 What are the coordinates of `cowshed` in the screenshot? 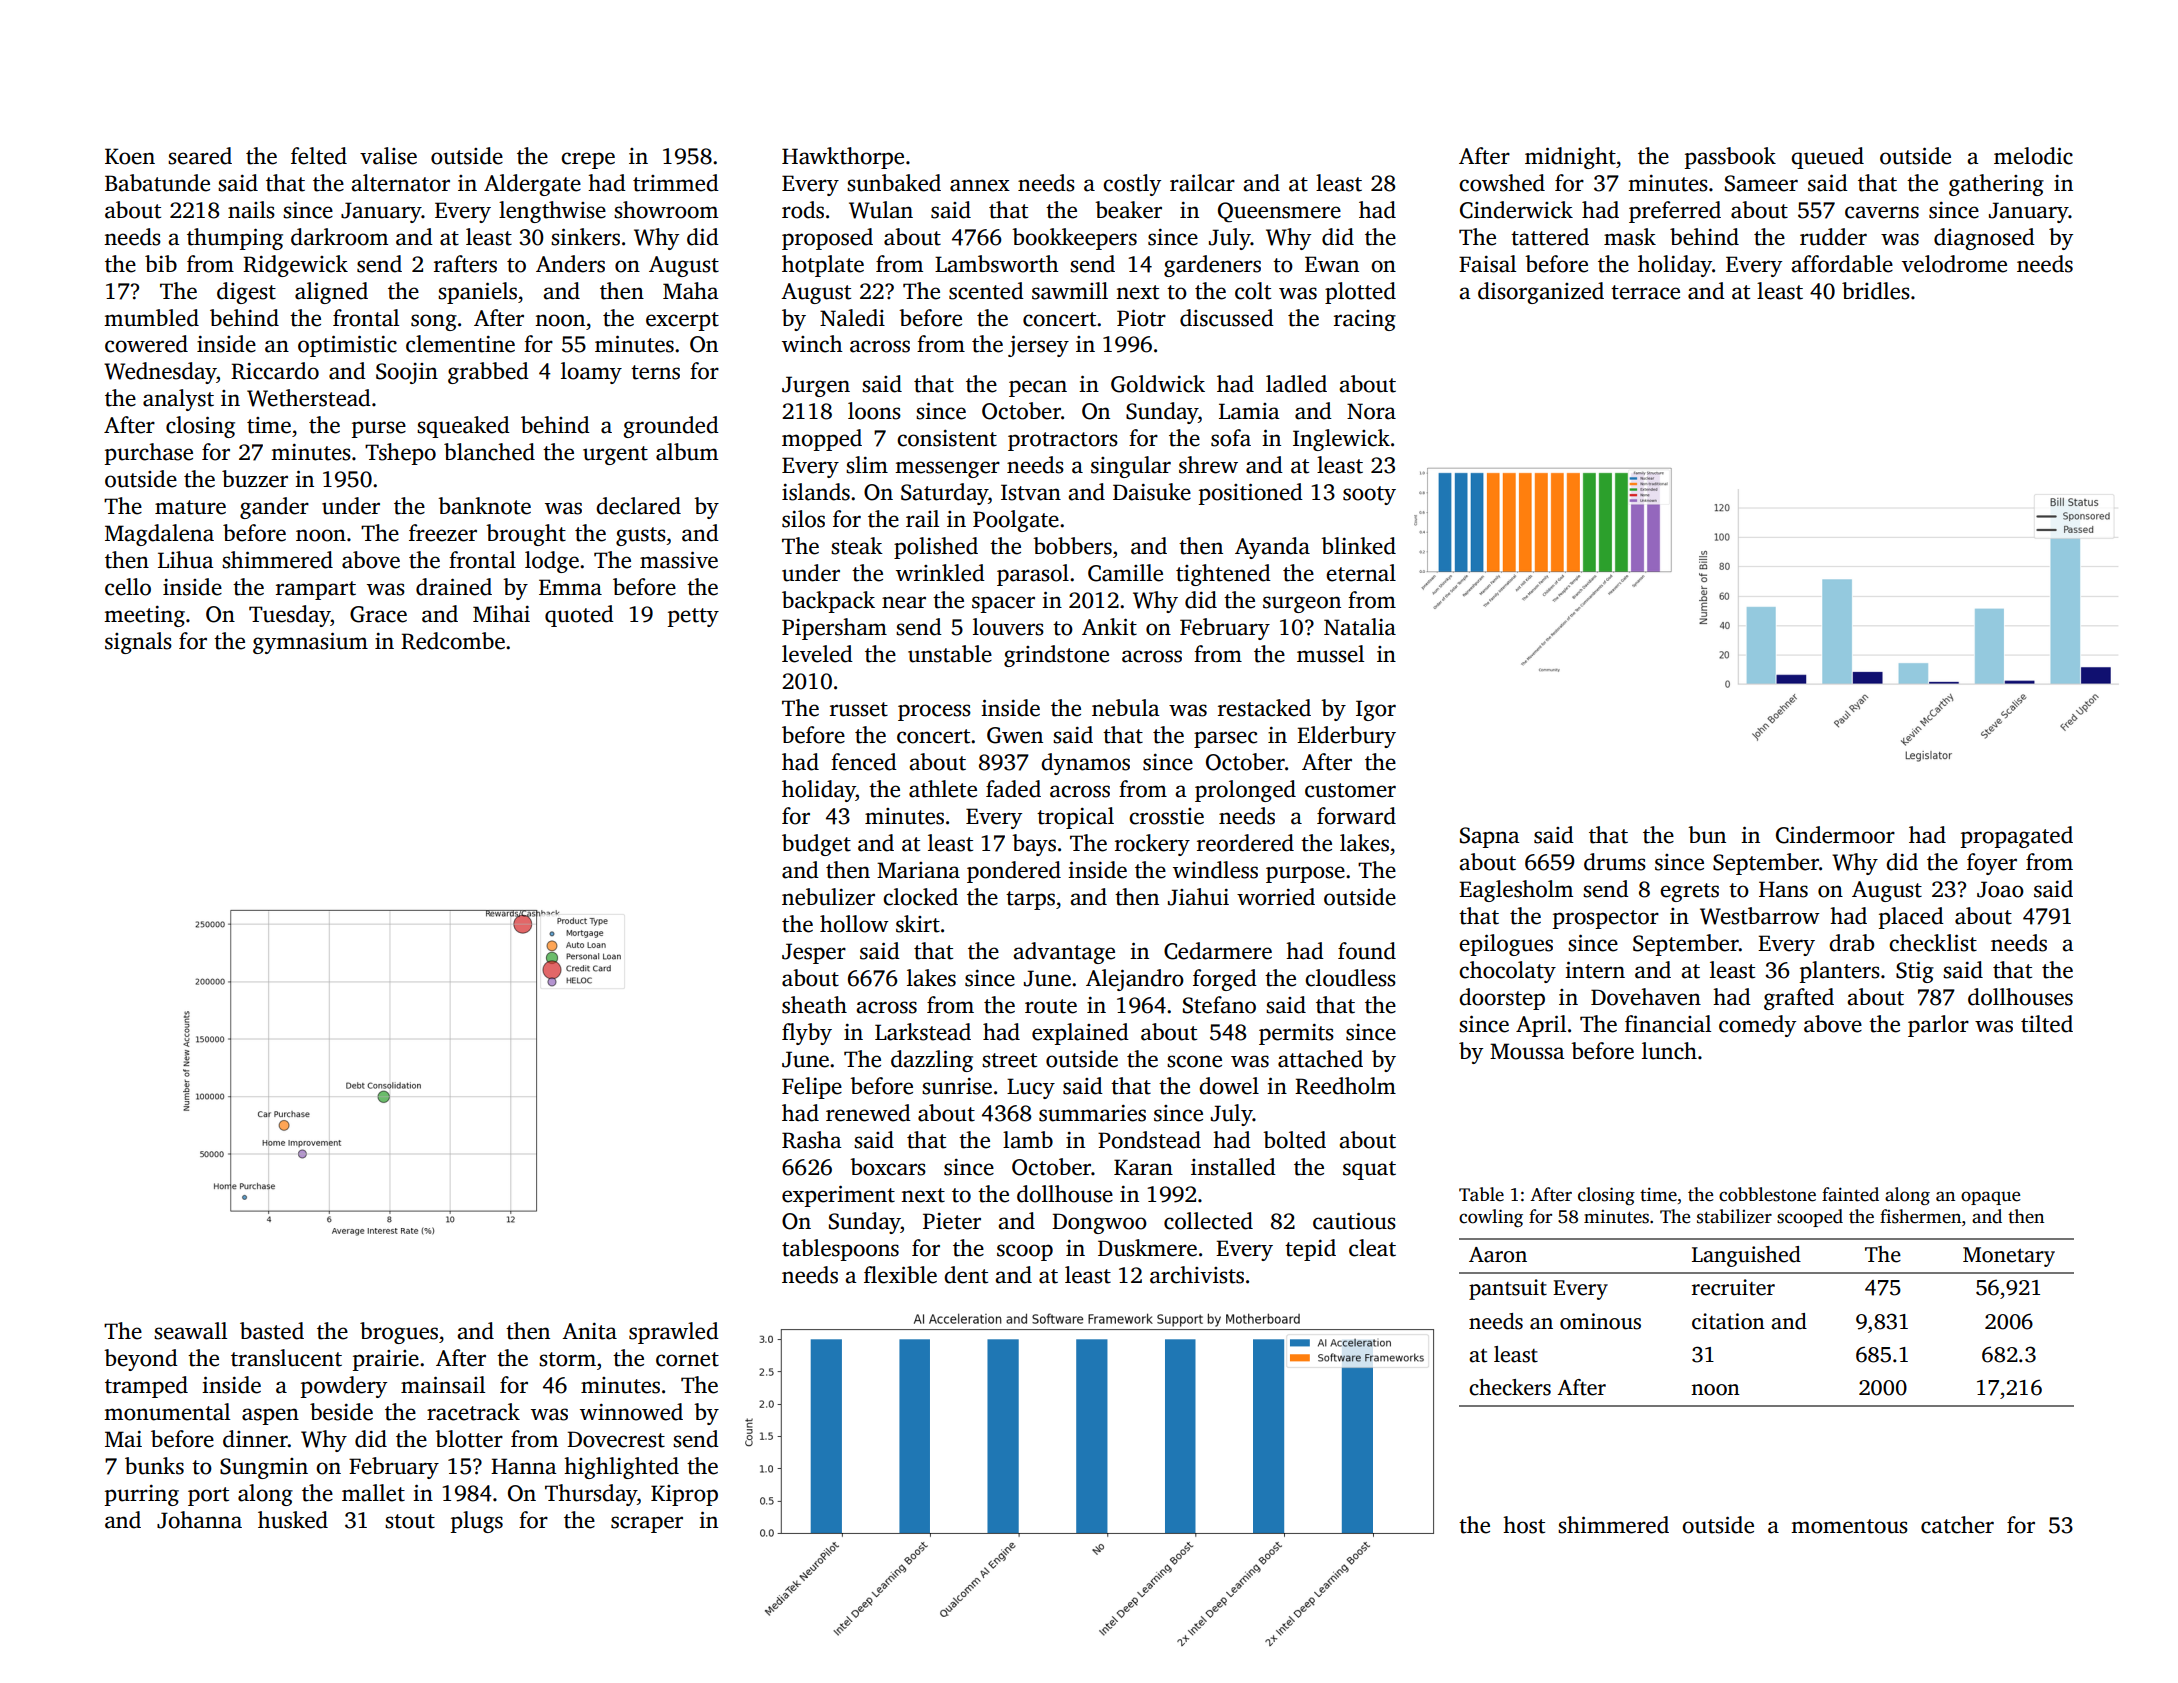 It's located at (1502, 183).
